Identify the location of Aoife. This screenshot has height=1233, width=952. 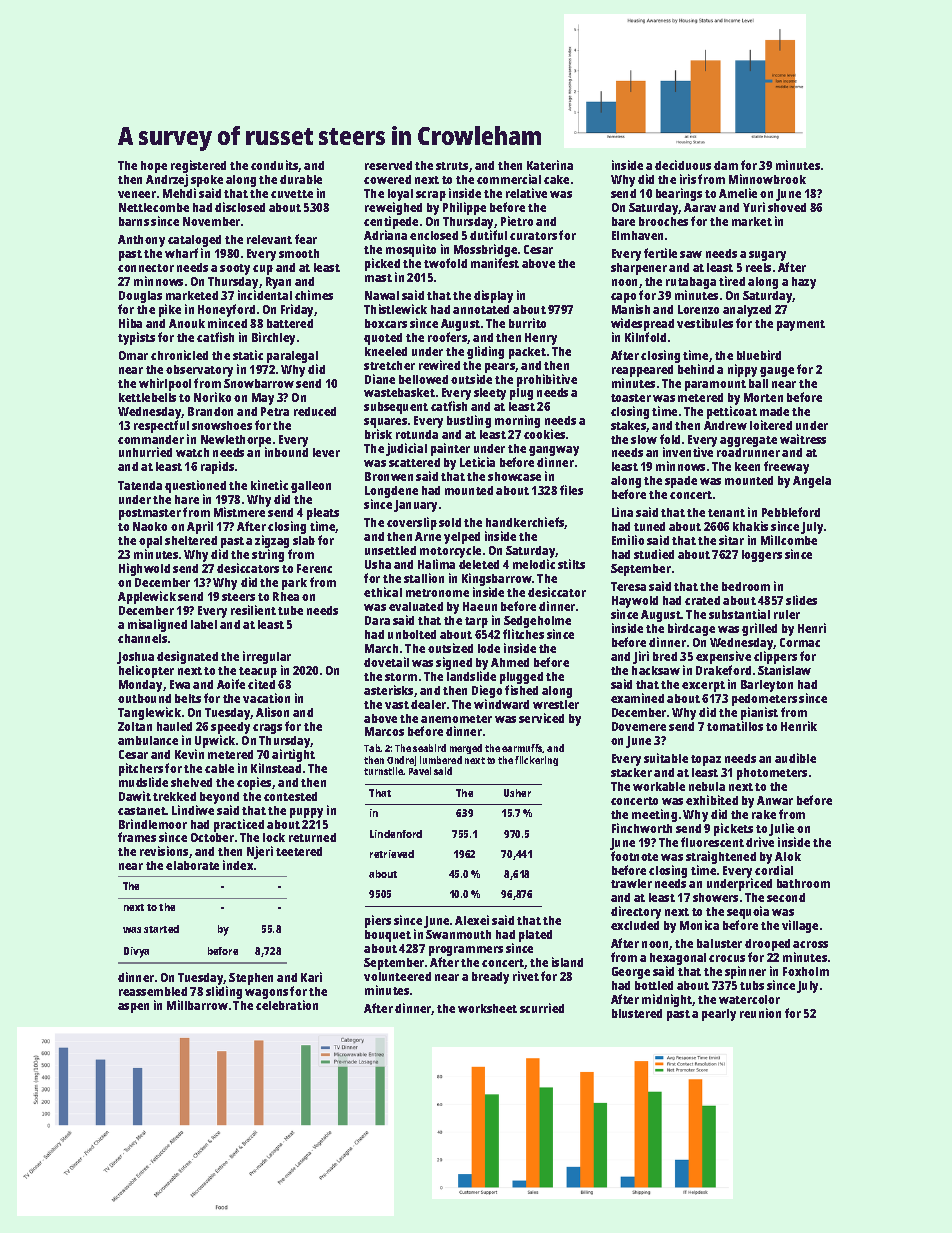
(231, 684).
